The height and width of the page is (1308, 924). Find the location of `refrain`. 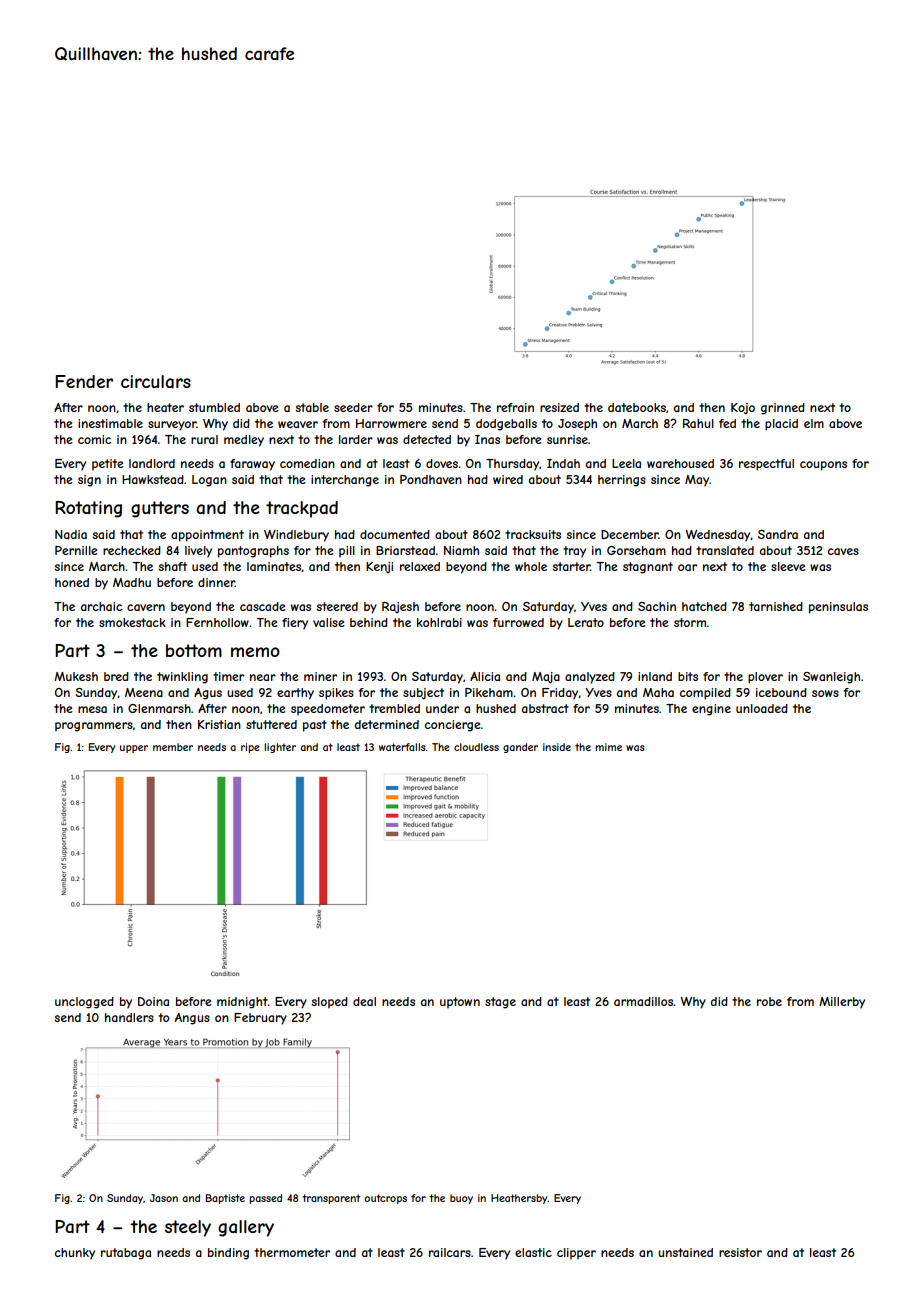

refrain is located at coordinates (515, 407).
